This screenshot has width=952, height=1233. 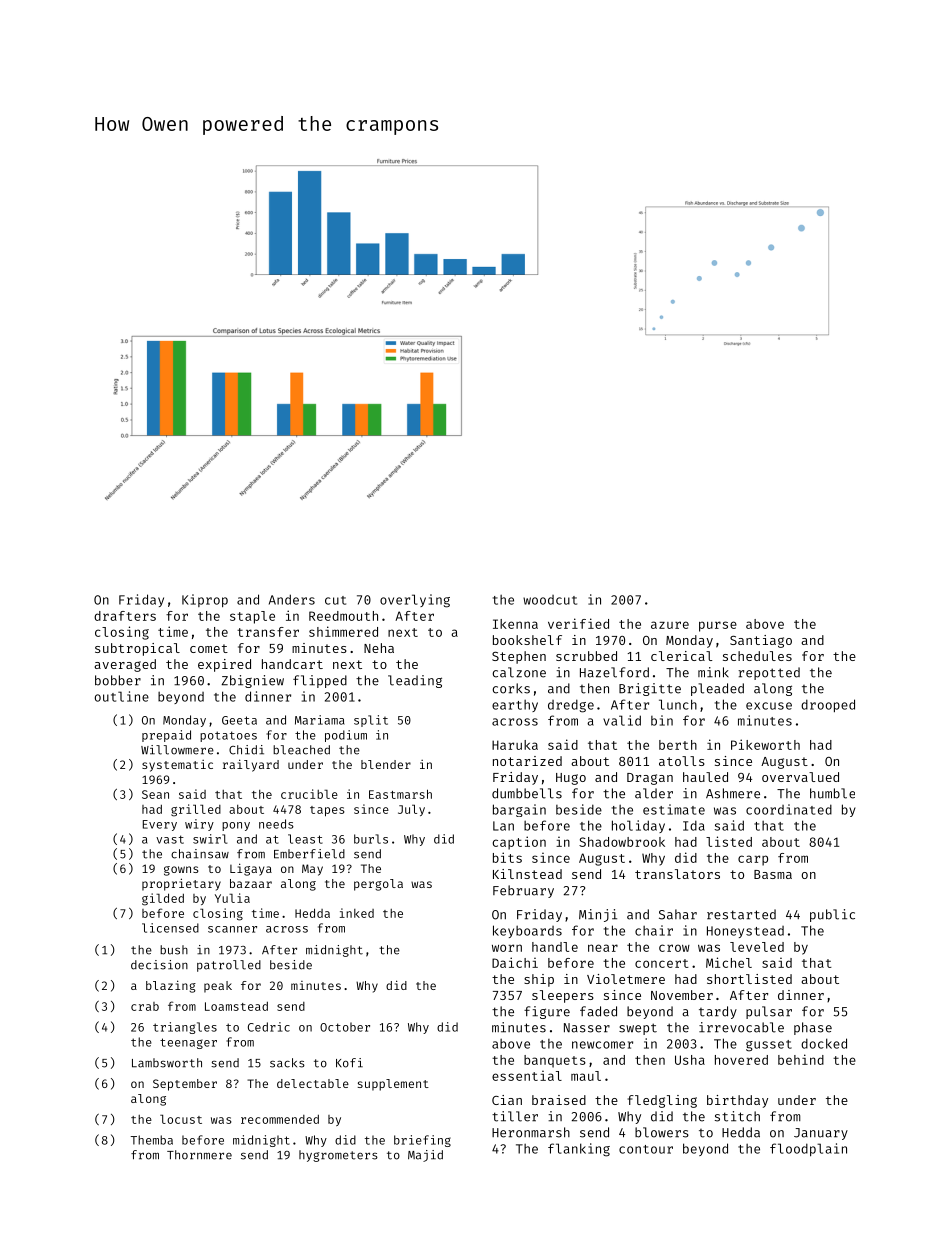 I want to click on Usha, so click(x=690, y=1060).
